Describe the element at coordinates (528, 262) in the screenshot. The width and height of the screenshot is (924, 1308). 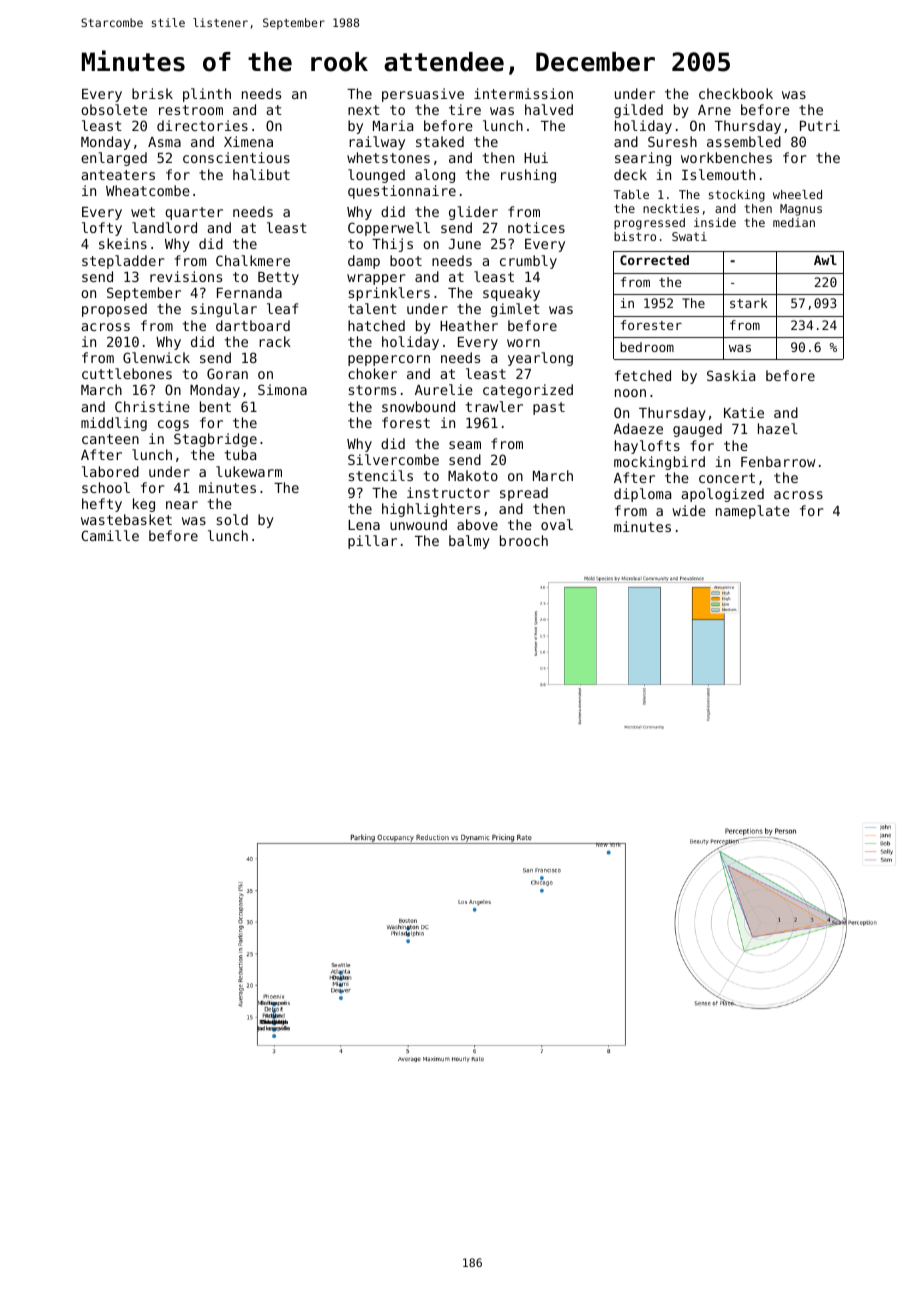
I see `crumbly` at that location.
